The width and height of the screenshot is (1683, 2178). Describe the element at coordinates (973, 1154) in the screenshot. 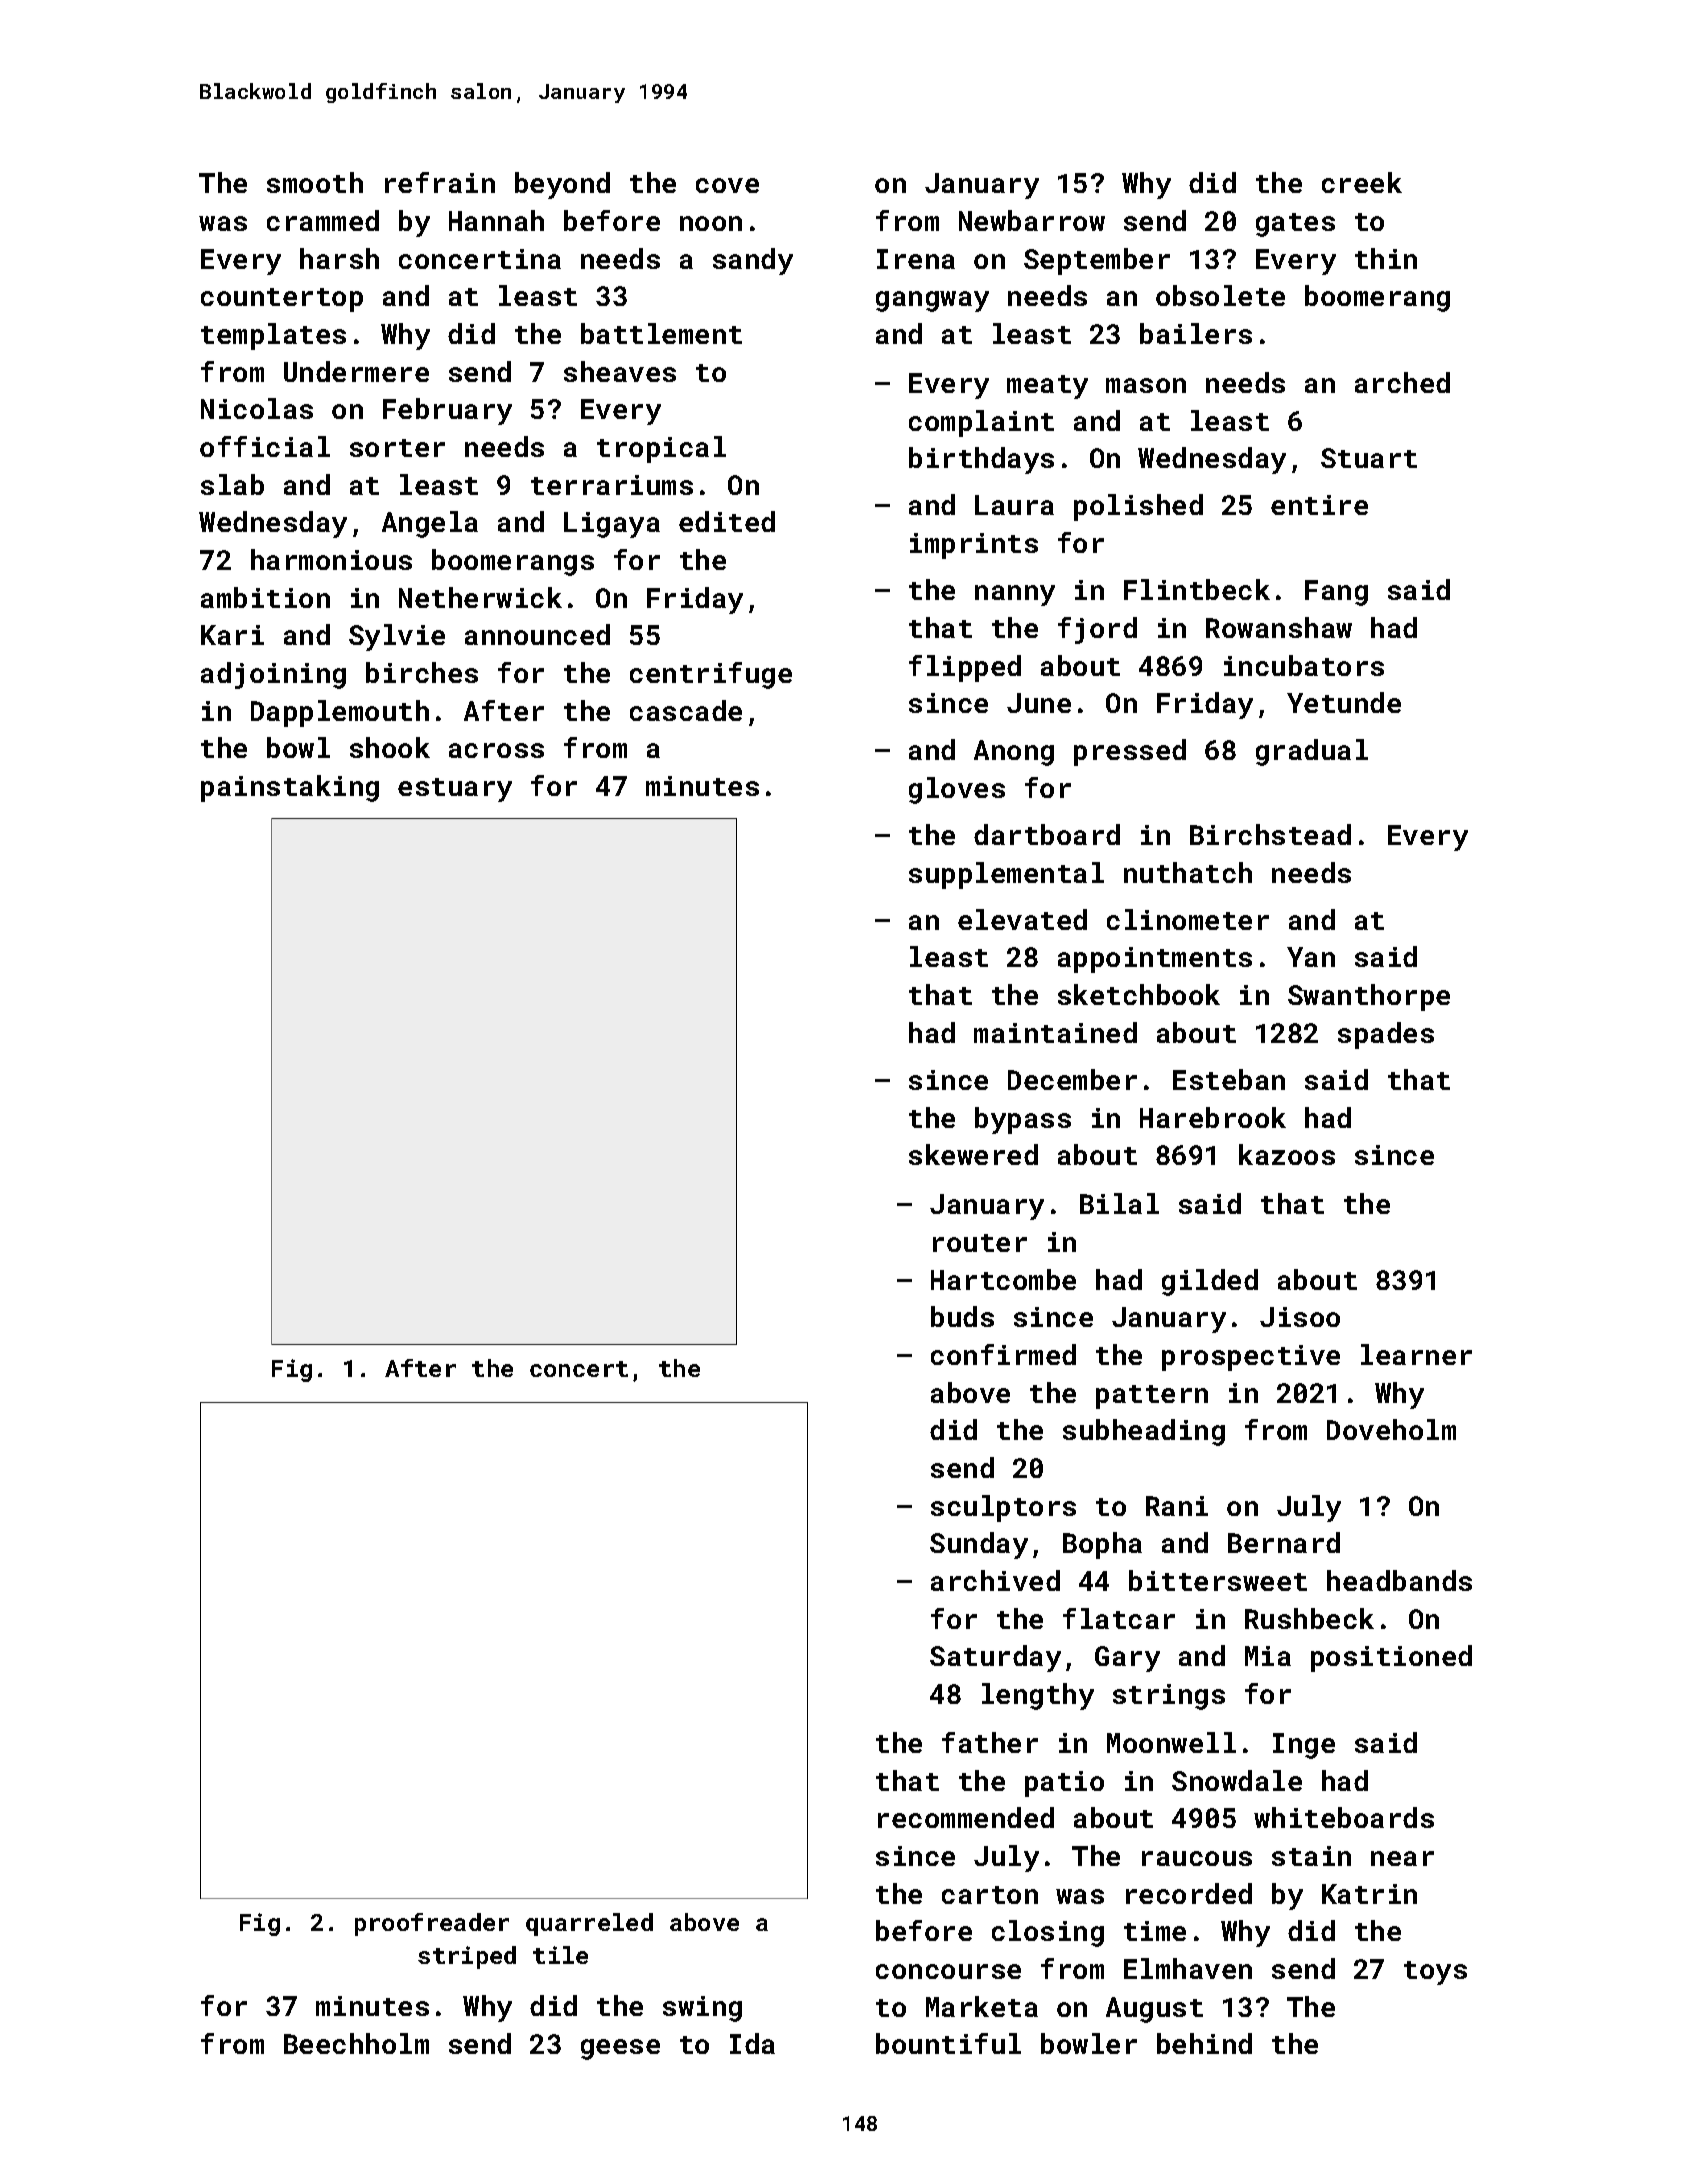

I see `skewered` at that location.
